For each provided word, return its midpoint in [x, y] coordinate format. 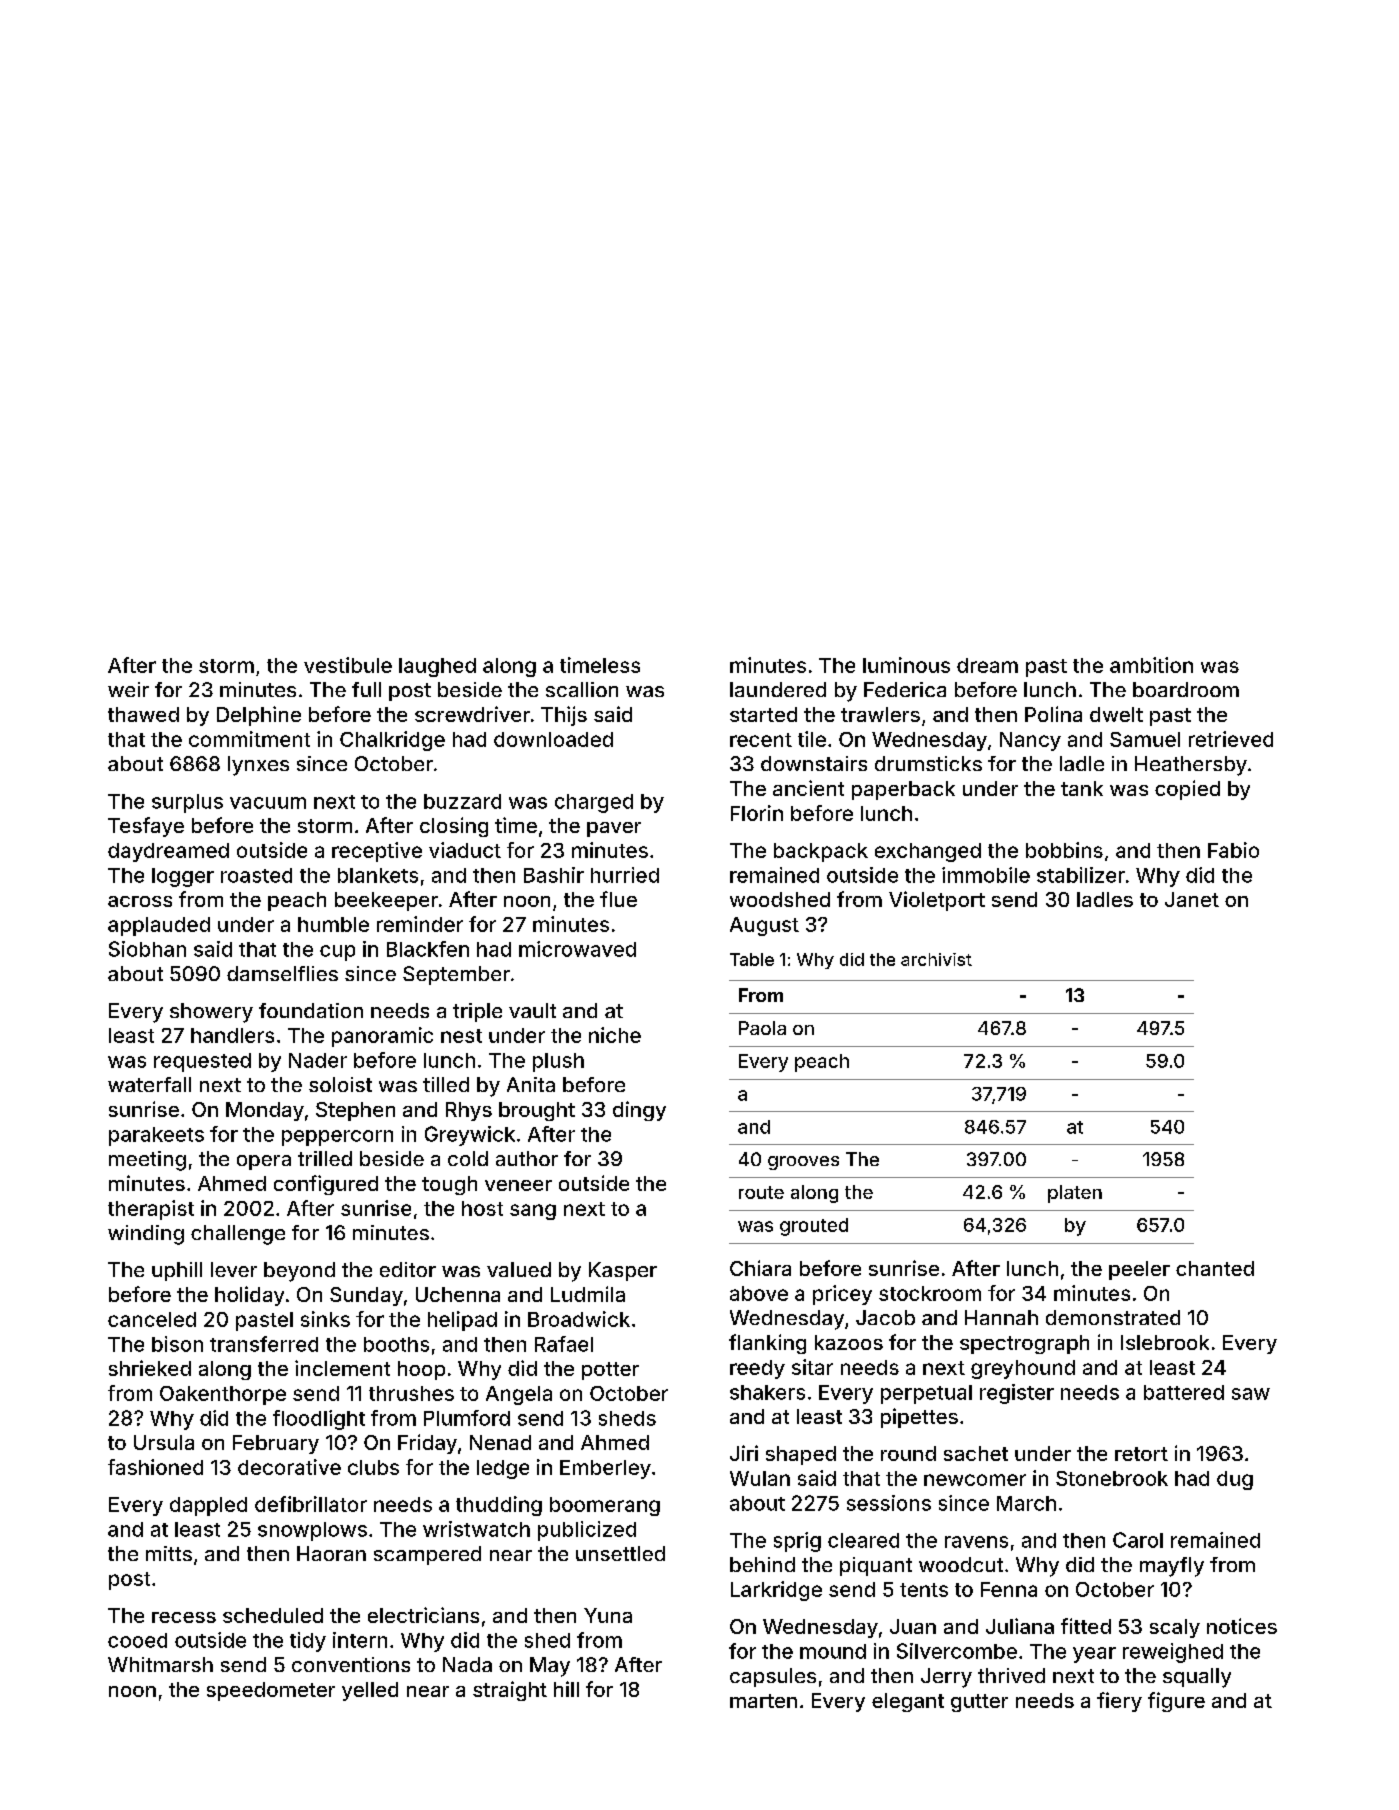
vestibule [348, 665]
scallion [582, 689]
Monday [265, 1111]
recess [184, 1617]
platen [1075, 1194]
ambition [1151, 665]
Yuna [608, 1615]
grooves [803, 1163]
